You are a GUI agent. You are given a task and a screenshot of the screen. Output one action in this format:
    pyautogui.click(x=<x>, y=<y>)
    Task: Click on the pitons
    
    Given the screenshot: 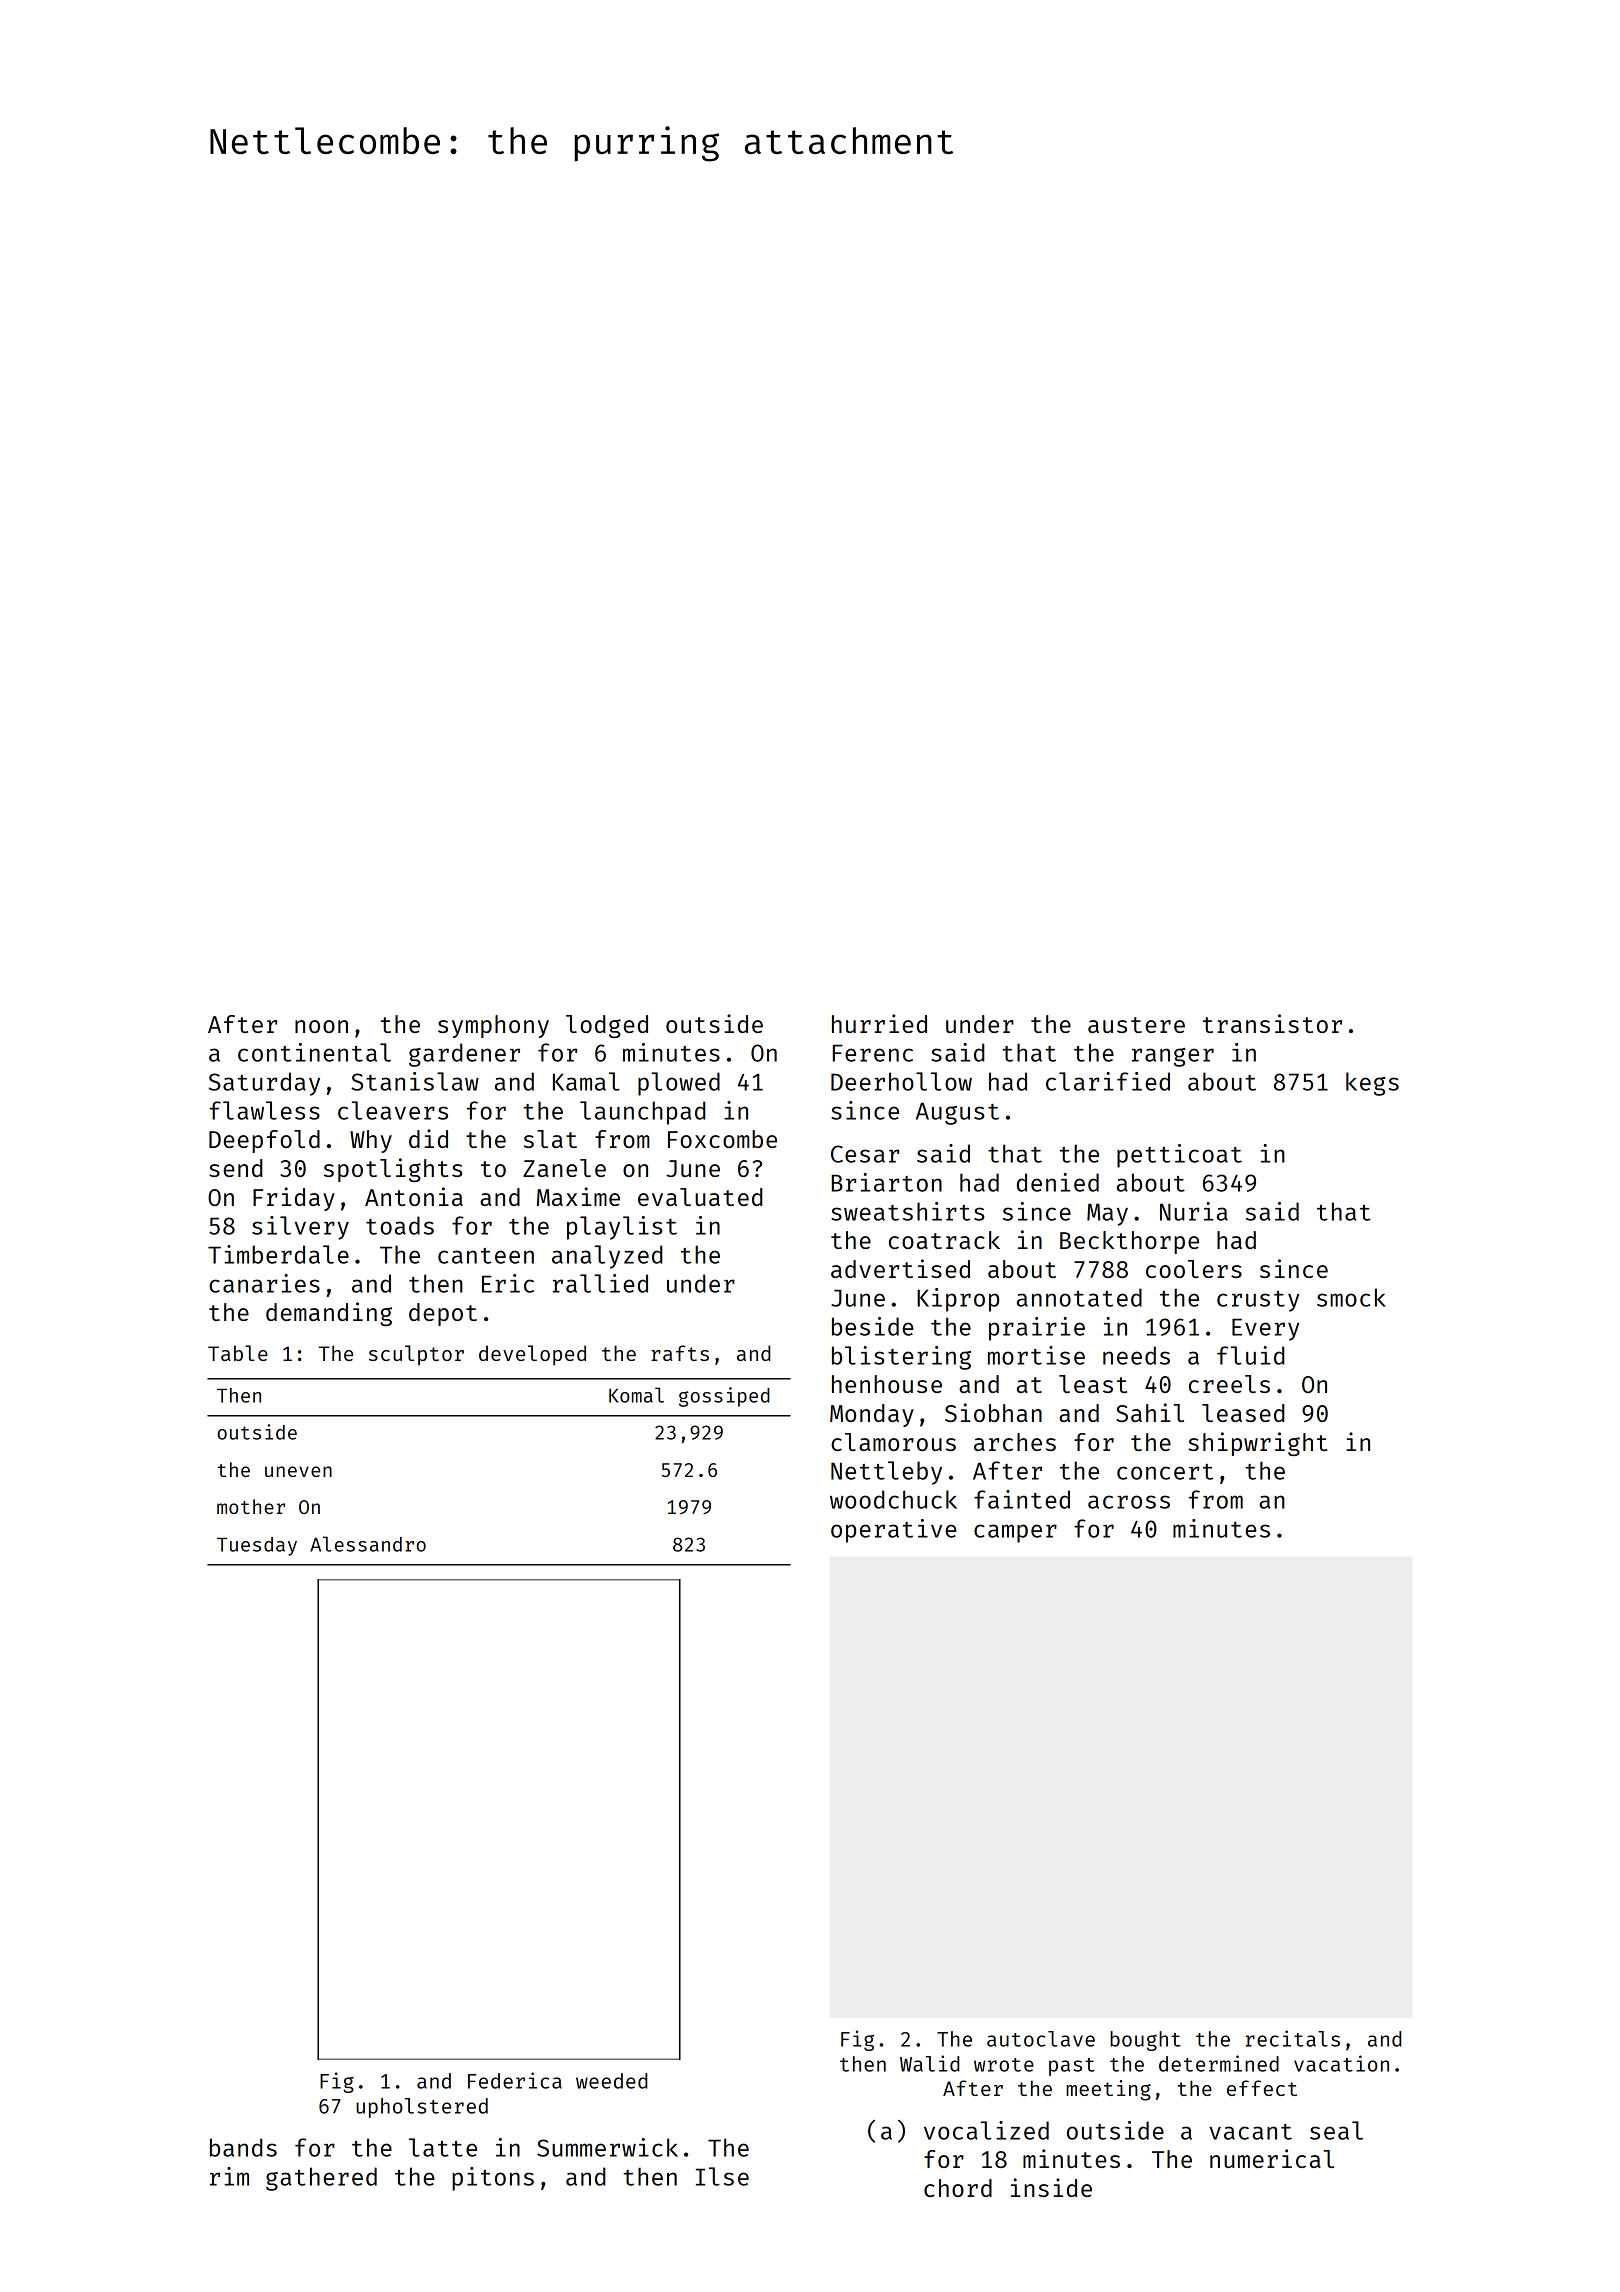 What is the action you would take?
    pyautogui.click(x=493, y=2179)
